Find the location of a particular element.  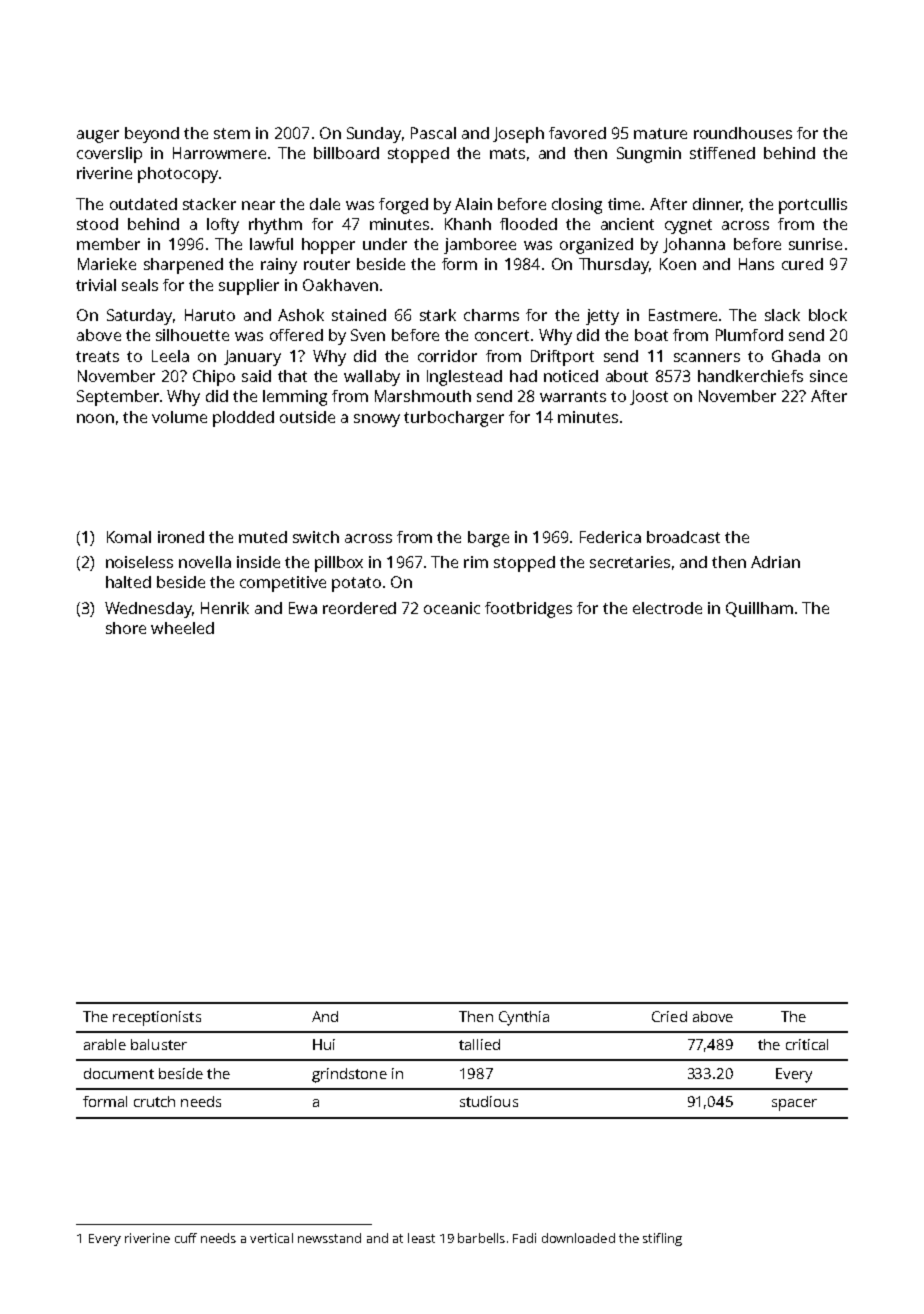

Quillham is located at coordinates (759, 609).
